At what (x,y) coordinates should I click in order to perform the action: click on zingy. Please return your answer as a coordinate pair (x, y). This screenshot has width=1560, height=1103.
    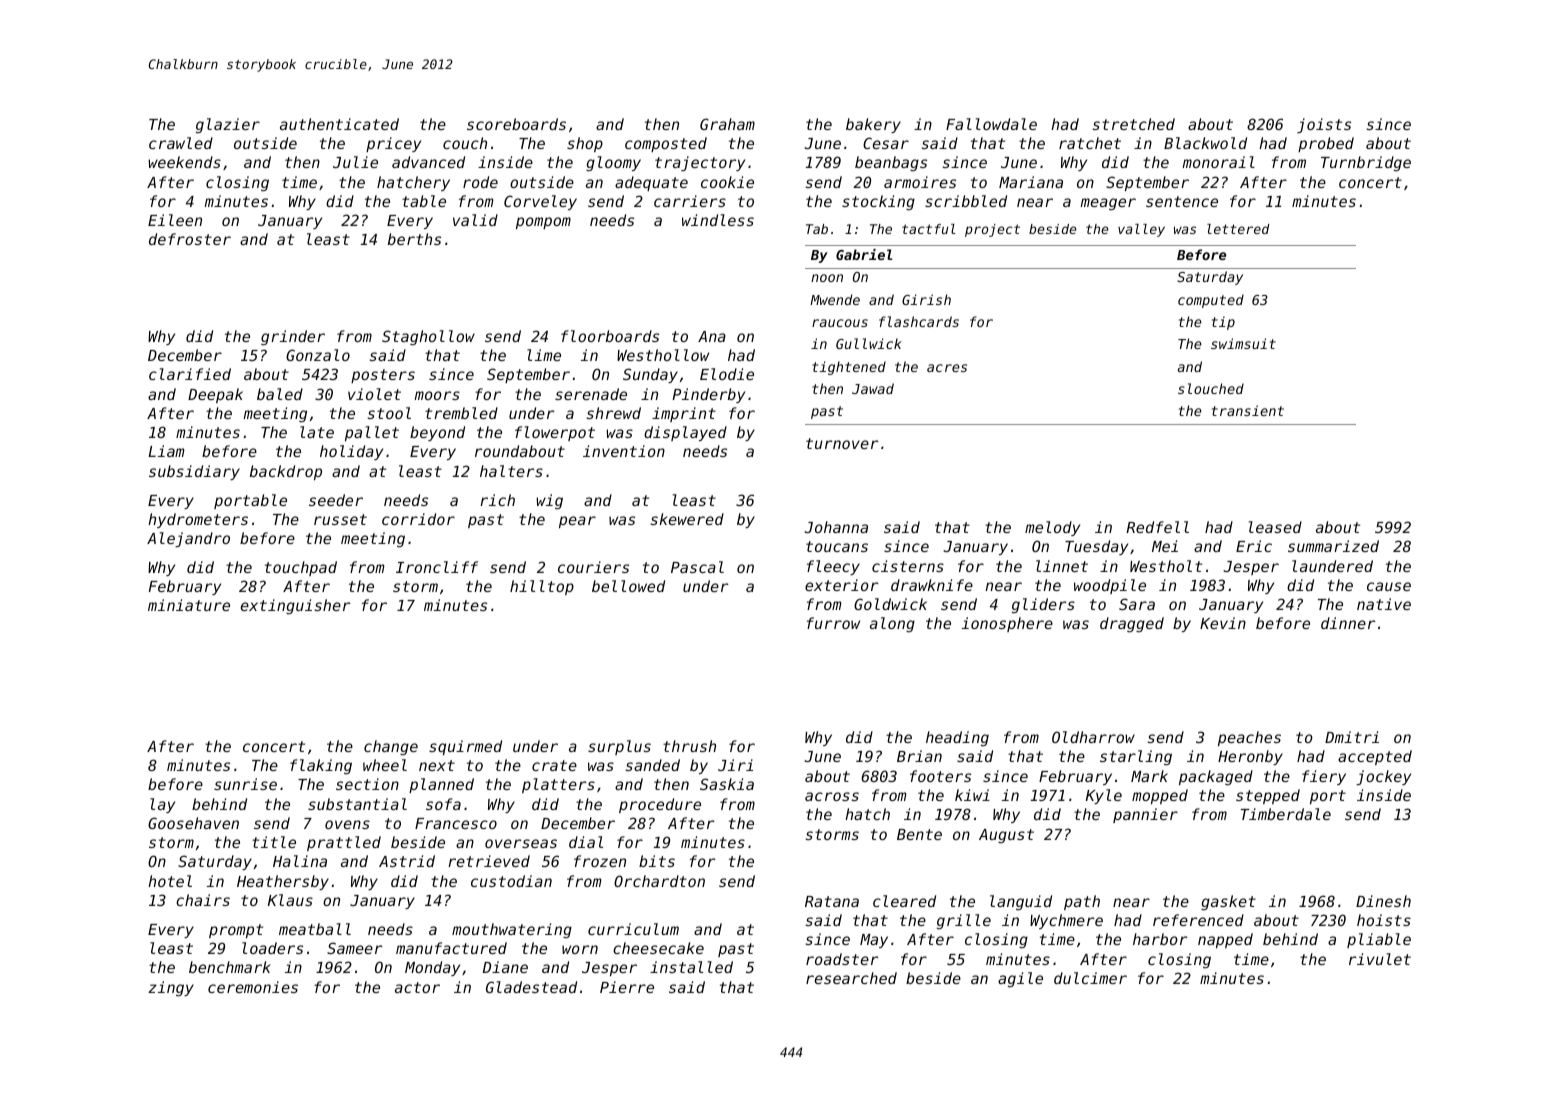
    Looking at the image, I should click on (171, 988).
